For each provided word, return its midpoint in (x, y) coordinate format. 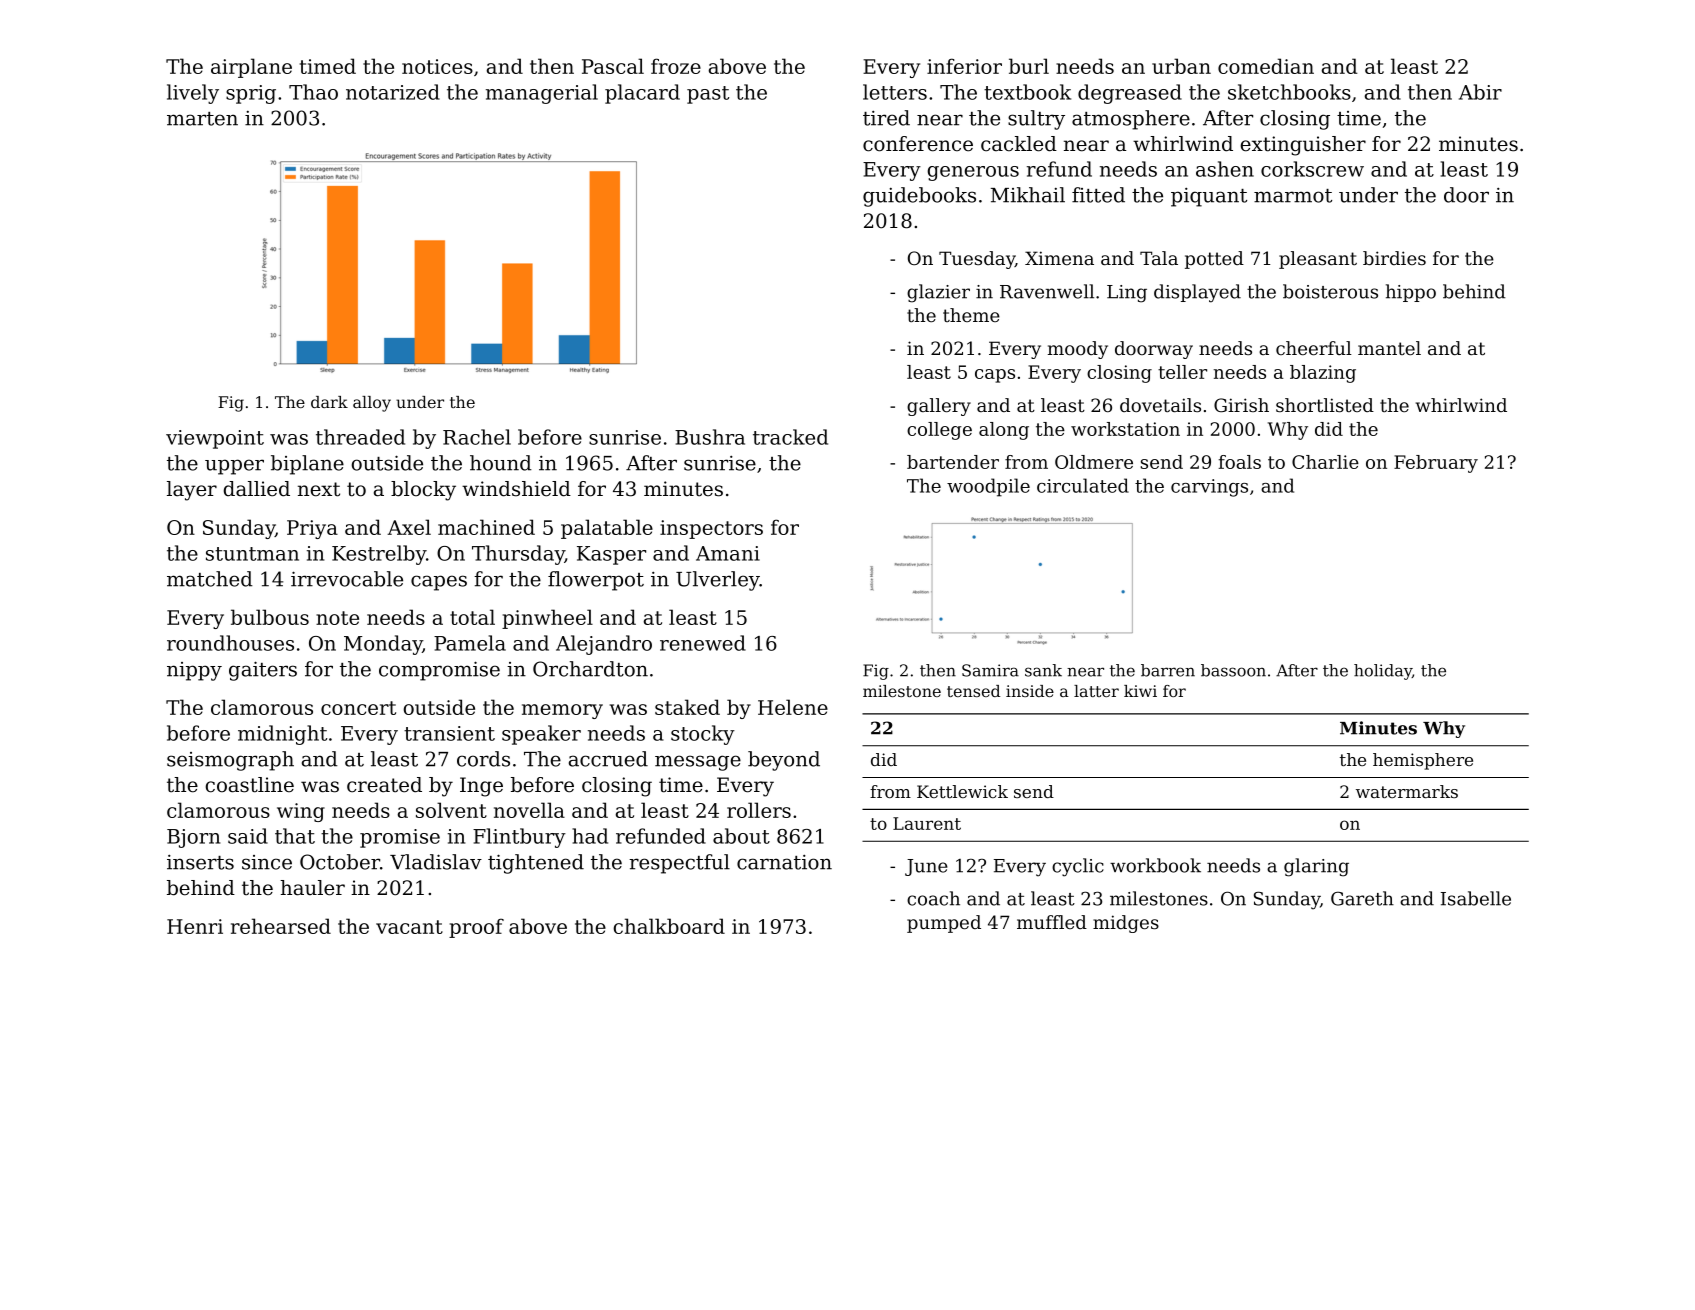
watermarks (1407, 791)
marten (202, 119)
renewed (703, 643)
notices (437, 66)
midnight (282, 735)
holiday (1383, 672)
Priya (312, 529)
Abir (1480, 92)
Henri (195, 926)
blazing (1323, 374)
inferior (964, 66)
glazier (938, 293)
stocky (703, 735)
